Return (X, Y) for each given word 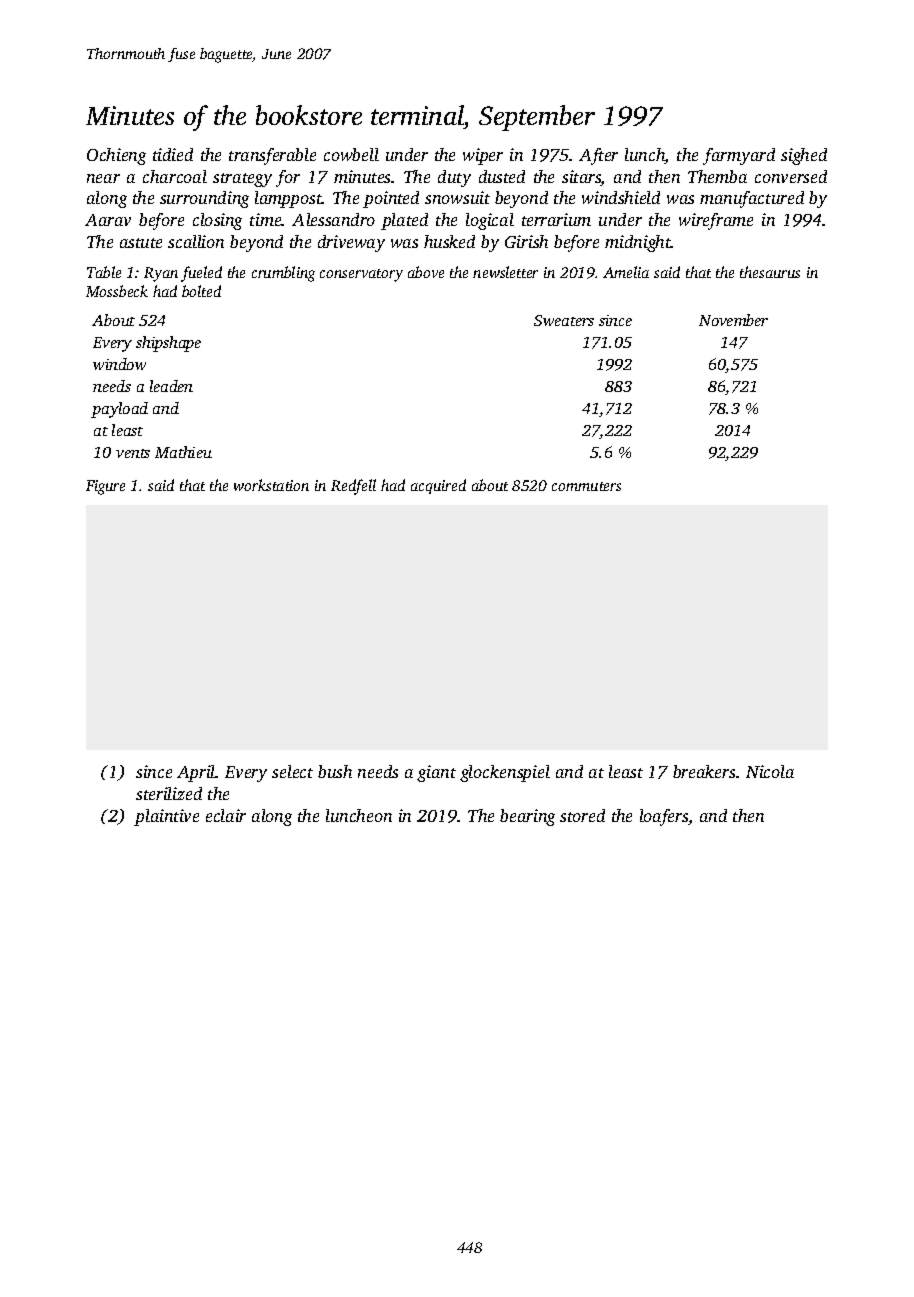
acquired (438, 486)
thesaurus (770, 272)
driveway (351, 243)
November (733, 320)
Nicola (770, 771)
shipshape (168, 344)
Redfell (353, 487)
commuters (586, 486)
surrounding (204, 199)
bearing (527, 817)
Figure (105, 487)
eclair (226, 815)
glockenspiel (505, 773)
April (196, 773)
